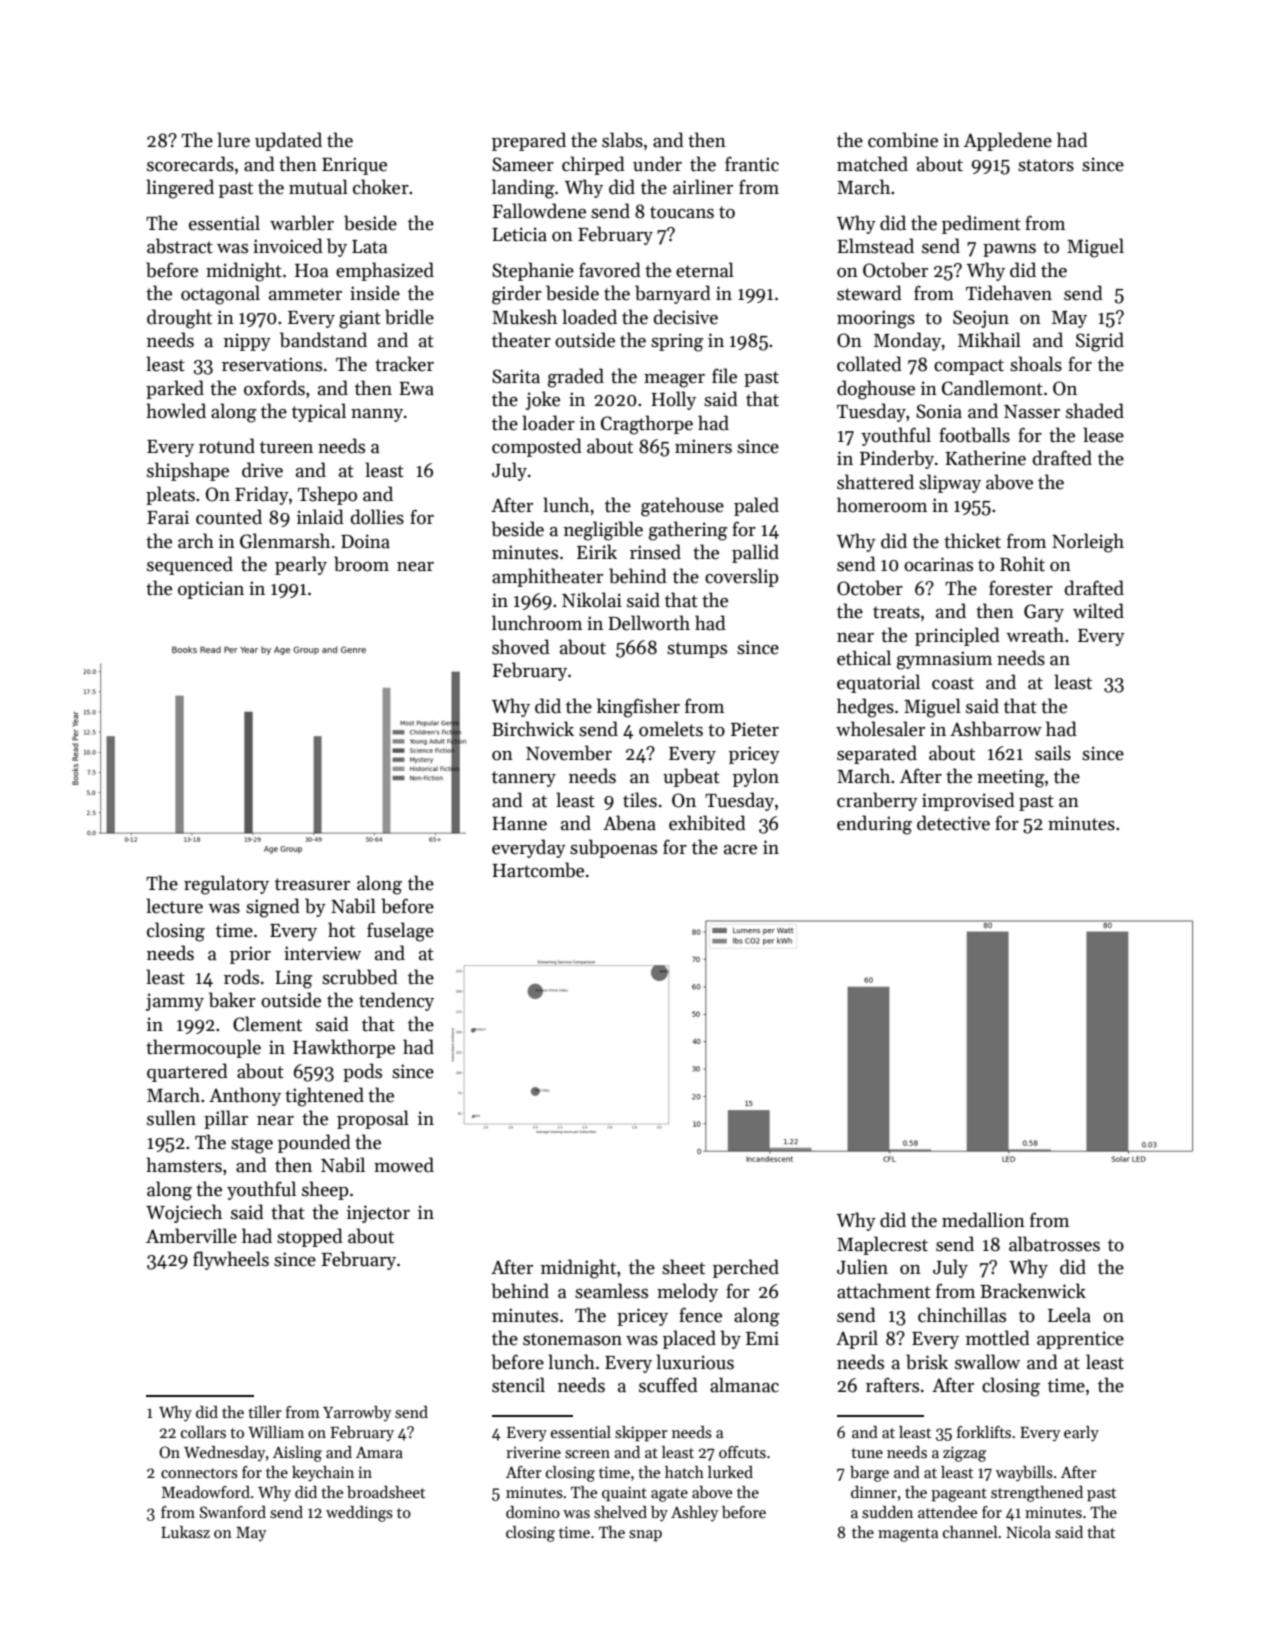  What do you see at coordinates (611, 1291) in the screenshot?
I see `seamless` at bounding box center [611, 1291].
